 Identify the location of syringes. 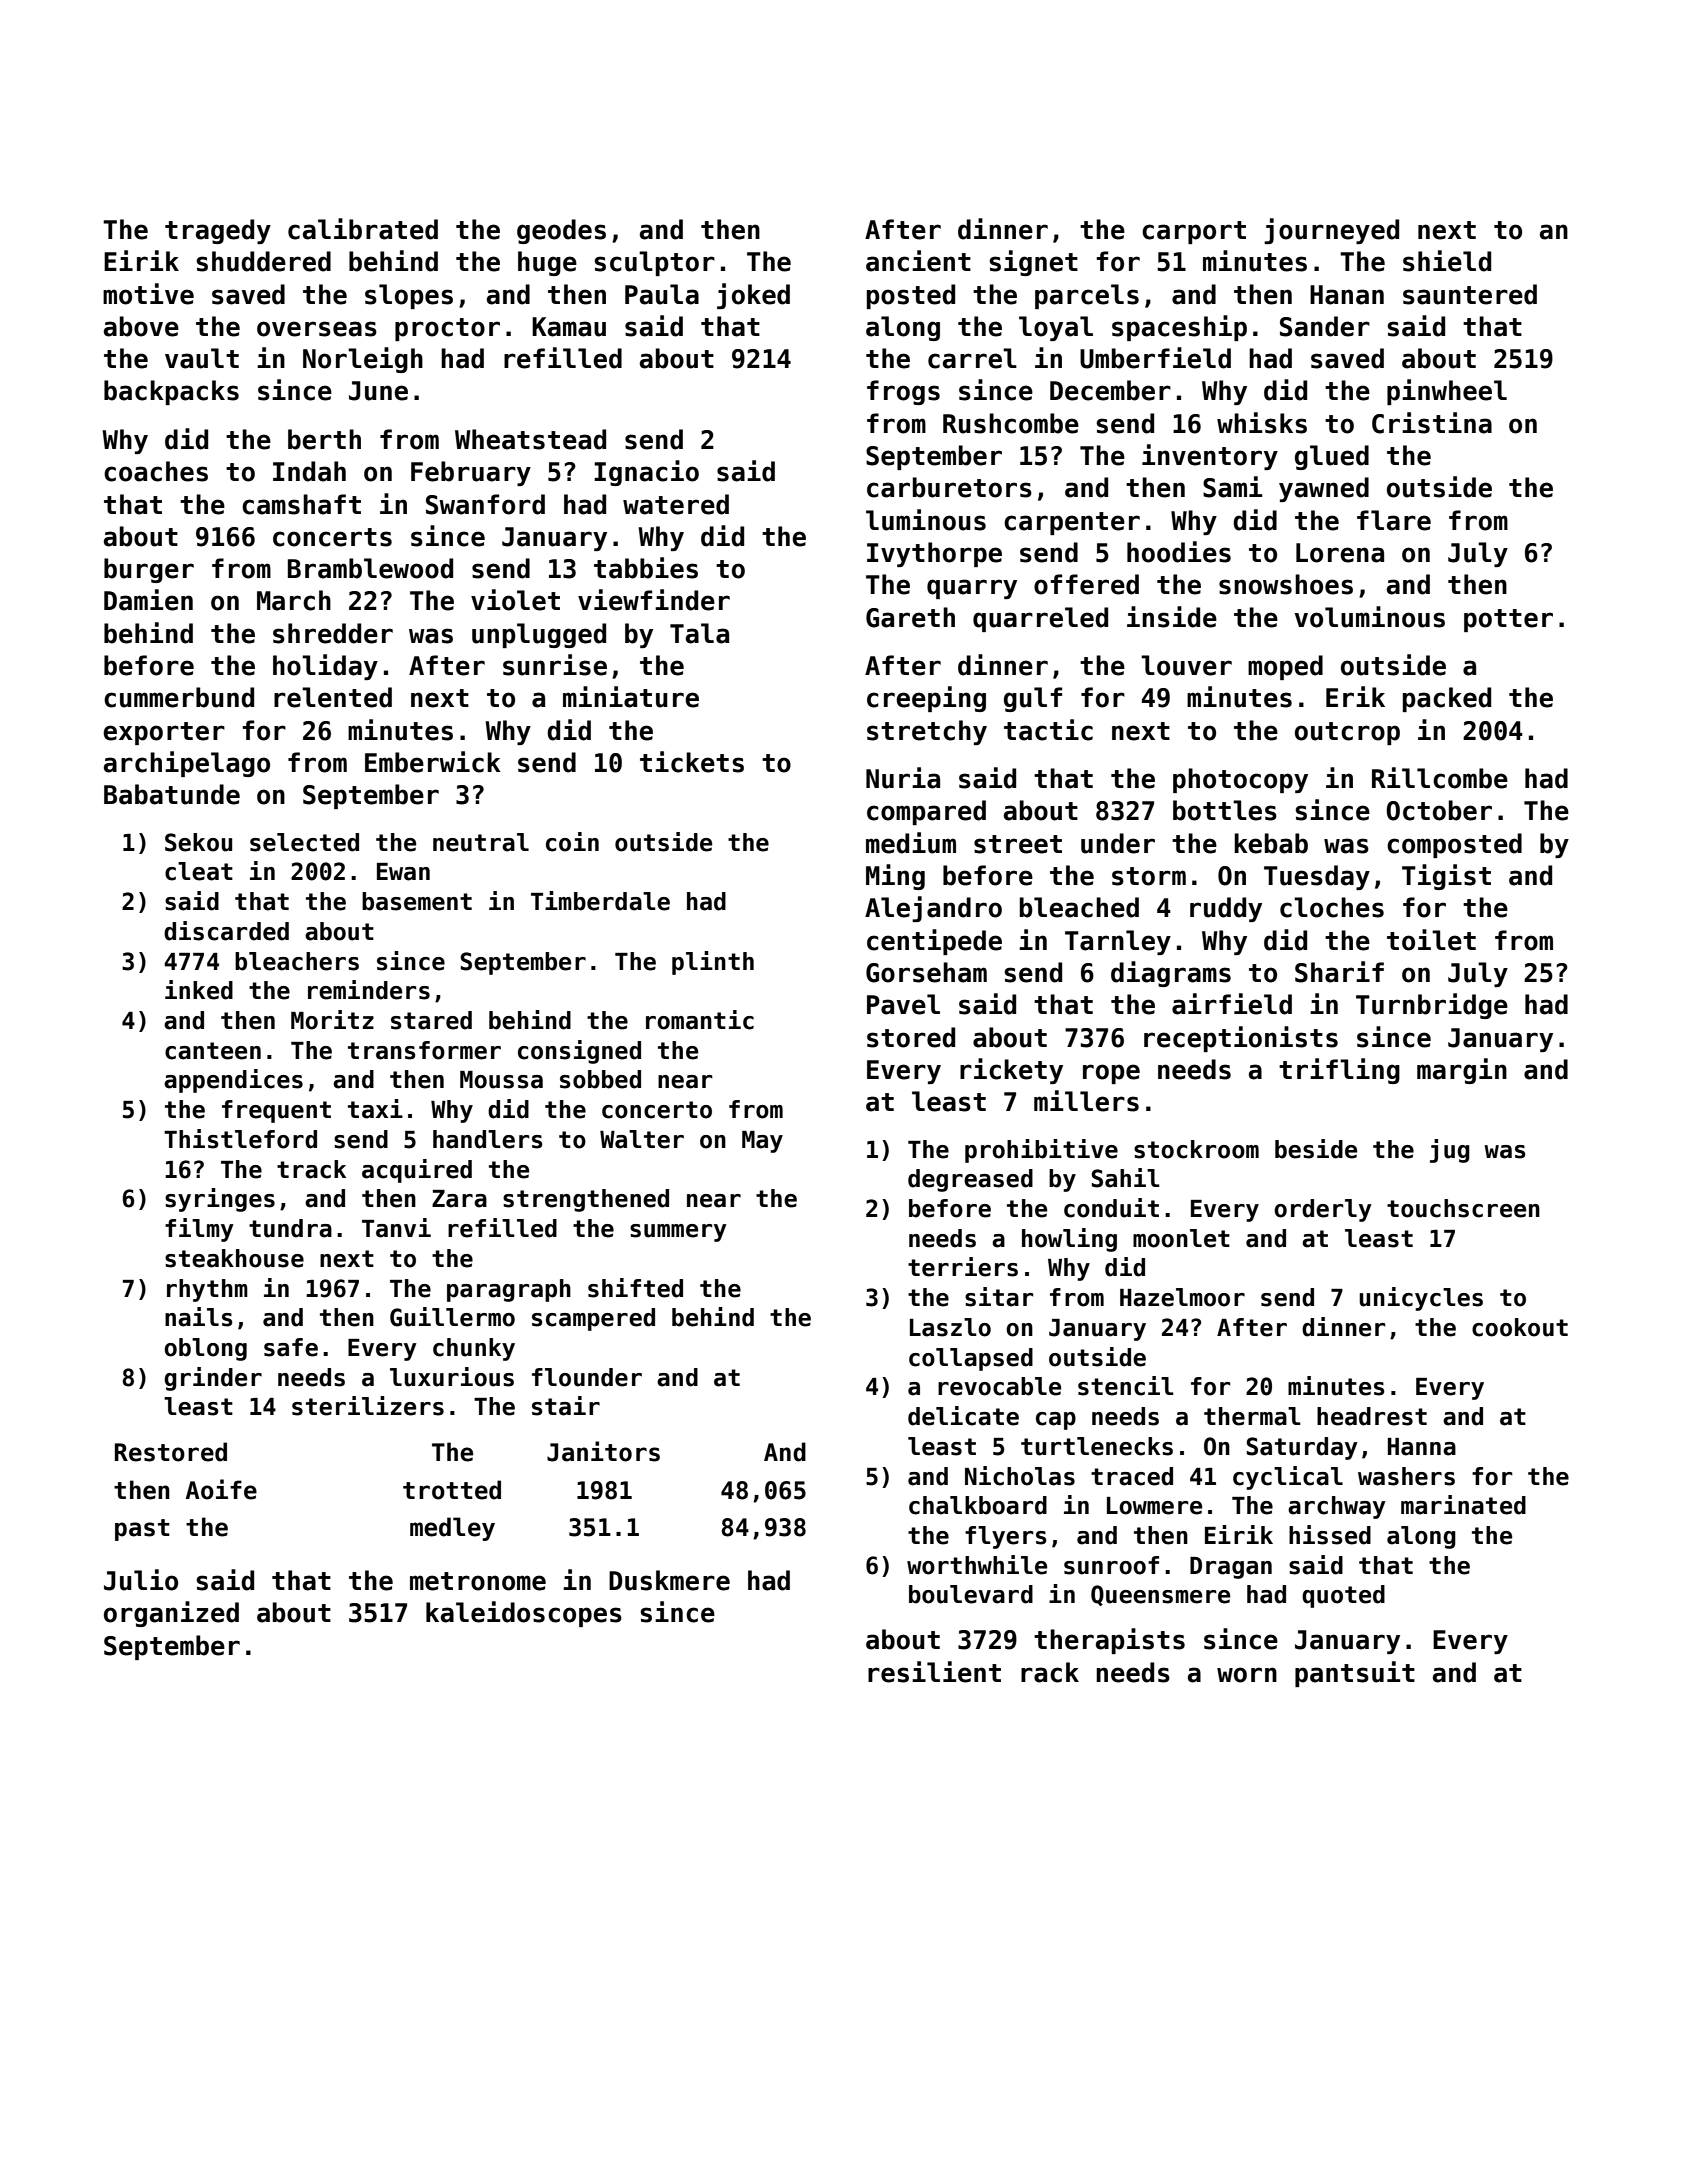
(220, 1200).
